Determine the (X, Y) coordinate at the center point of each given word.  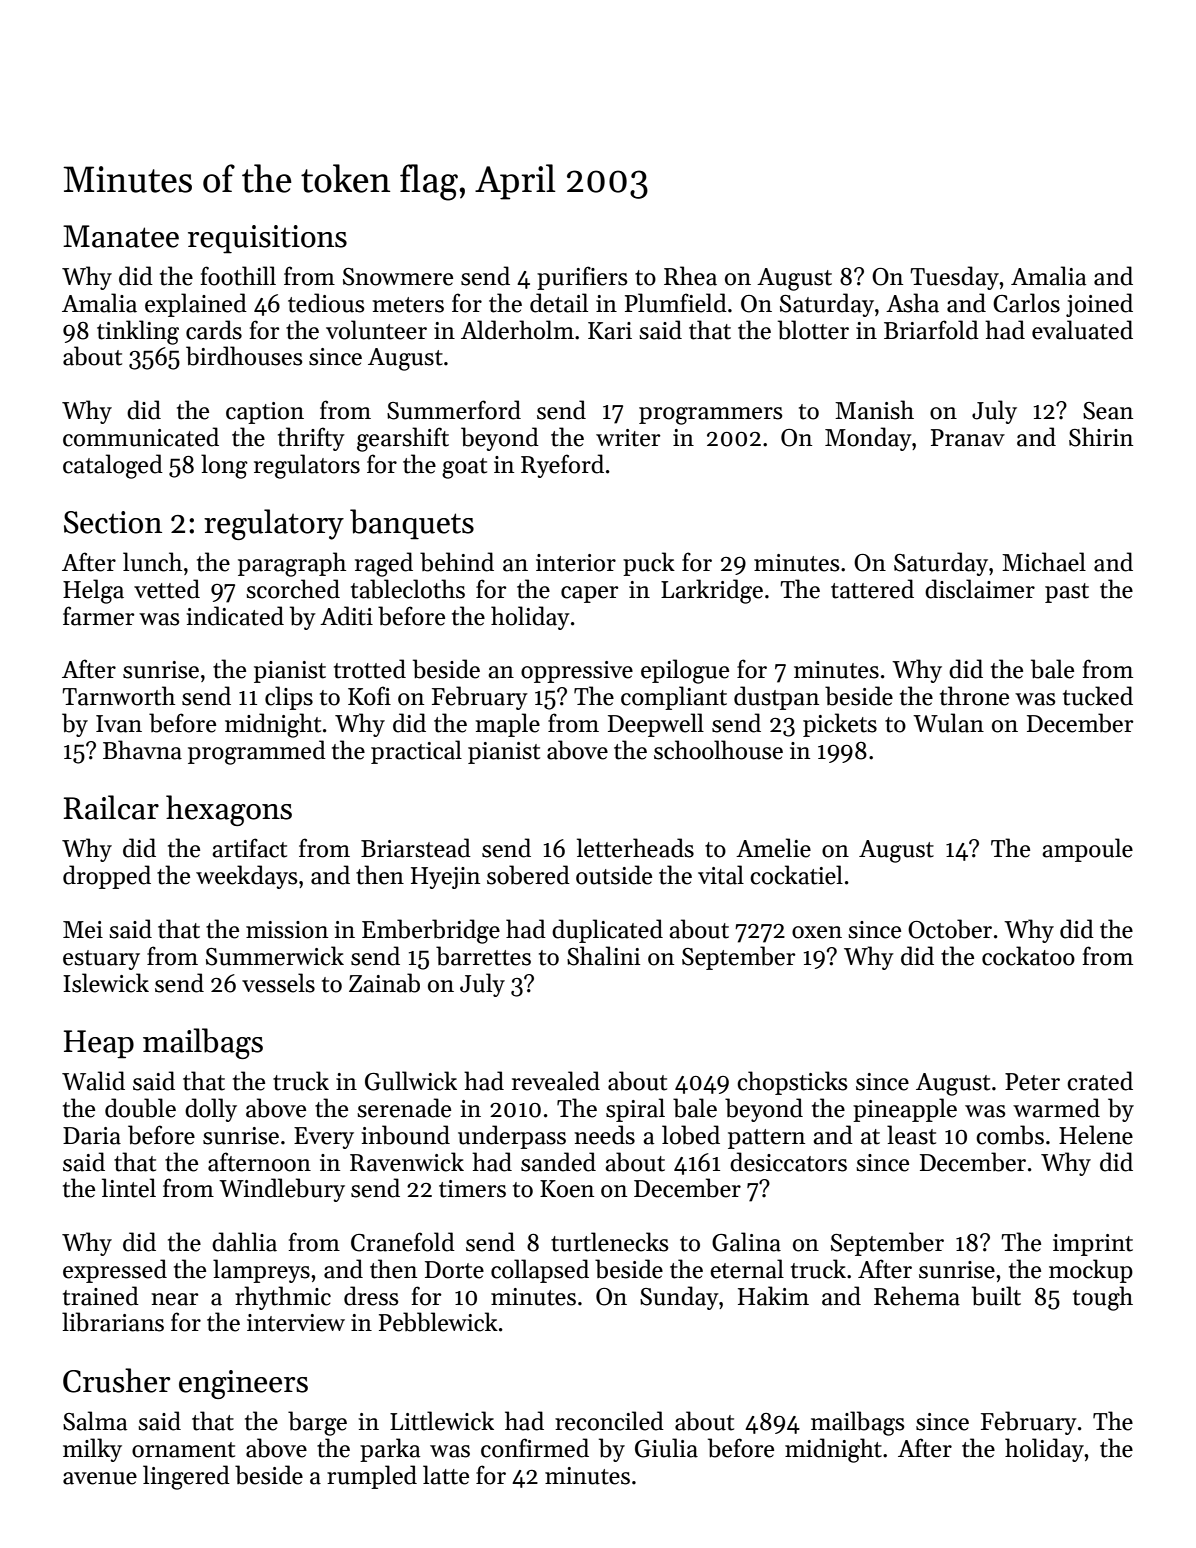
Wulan (948, 723)
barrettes (483, 956)
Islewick (106, 983)
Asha (912, 303)
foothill (238, 276)
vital (721, 875)
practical (416, 752)
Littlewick (442, 1421)
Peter (1032, 1082)
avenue (100, 1478)
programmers (710, 416)
